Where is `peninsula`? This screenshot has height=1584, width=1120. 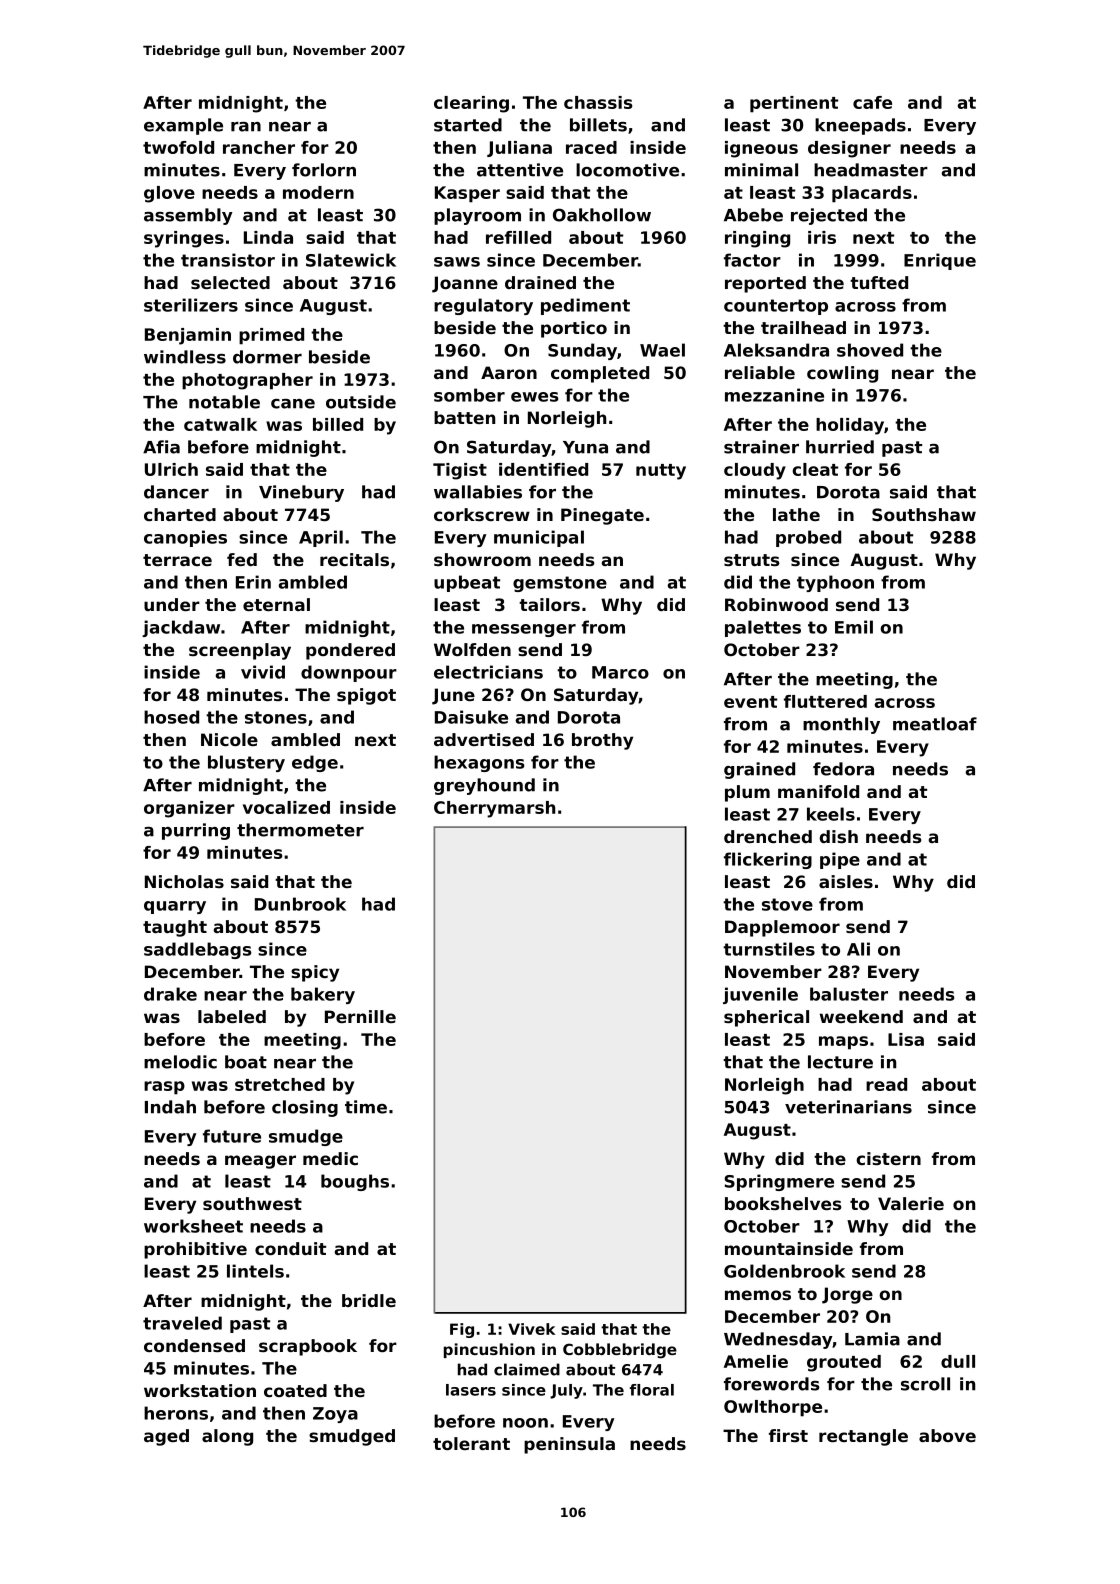
peninsula is located at coordinates (569, 1445).
